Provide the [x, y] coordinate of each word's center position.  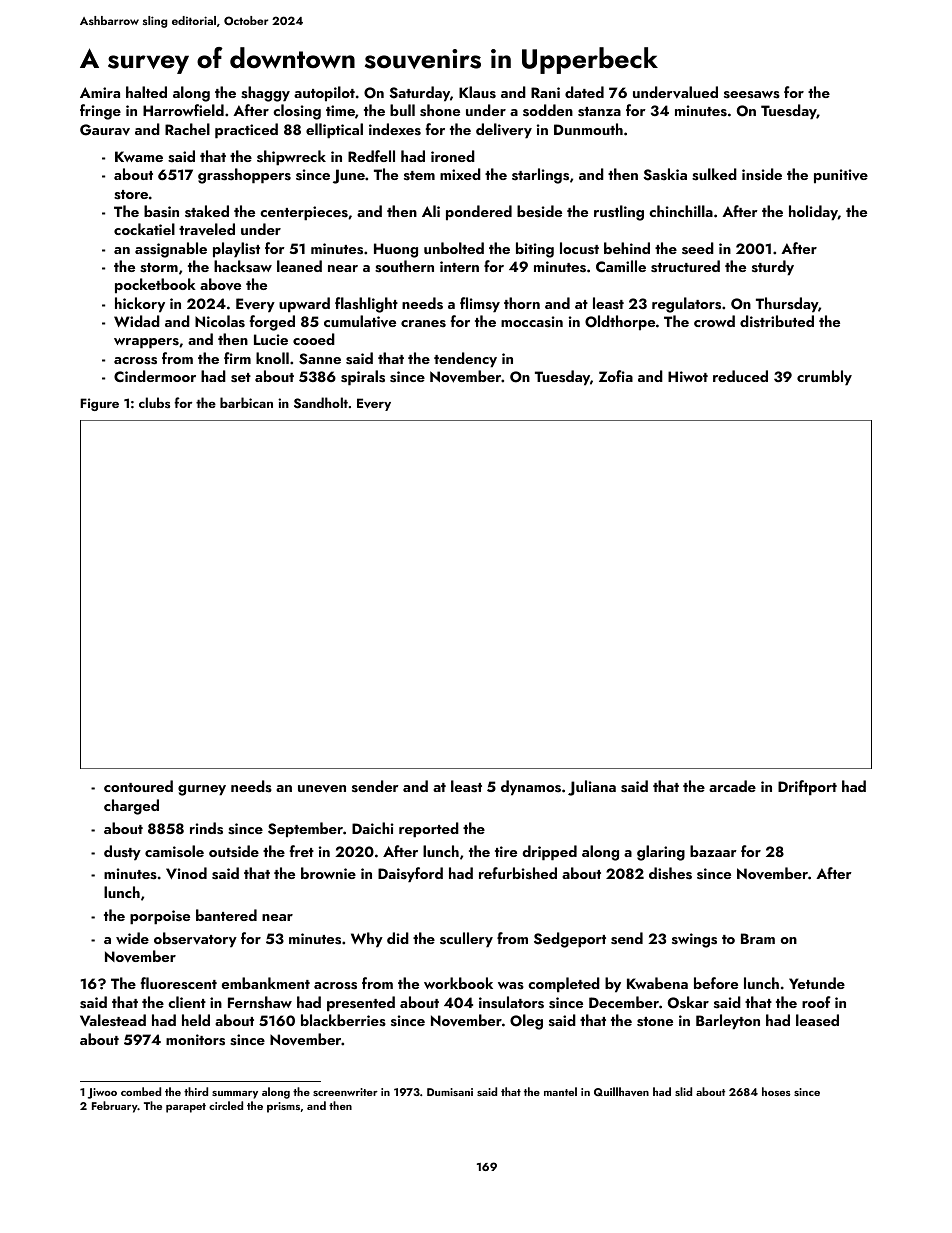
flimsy [480, 305]
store [131, 195]
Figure [99, 404]
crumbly [824, 378]
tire [506, 851]
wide [132, 938]
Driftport [807, 788]
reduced [740, 376]
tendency [465, 360]
